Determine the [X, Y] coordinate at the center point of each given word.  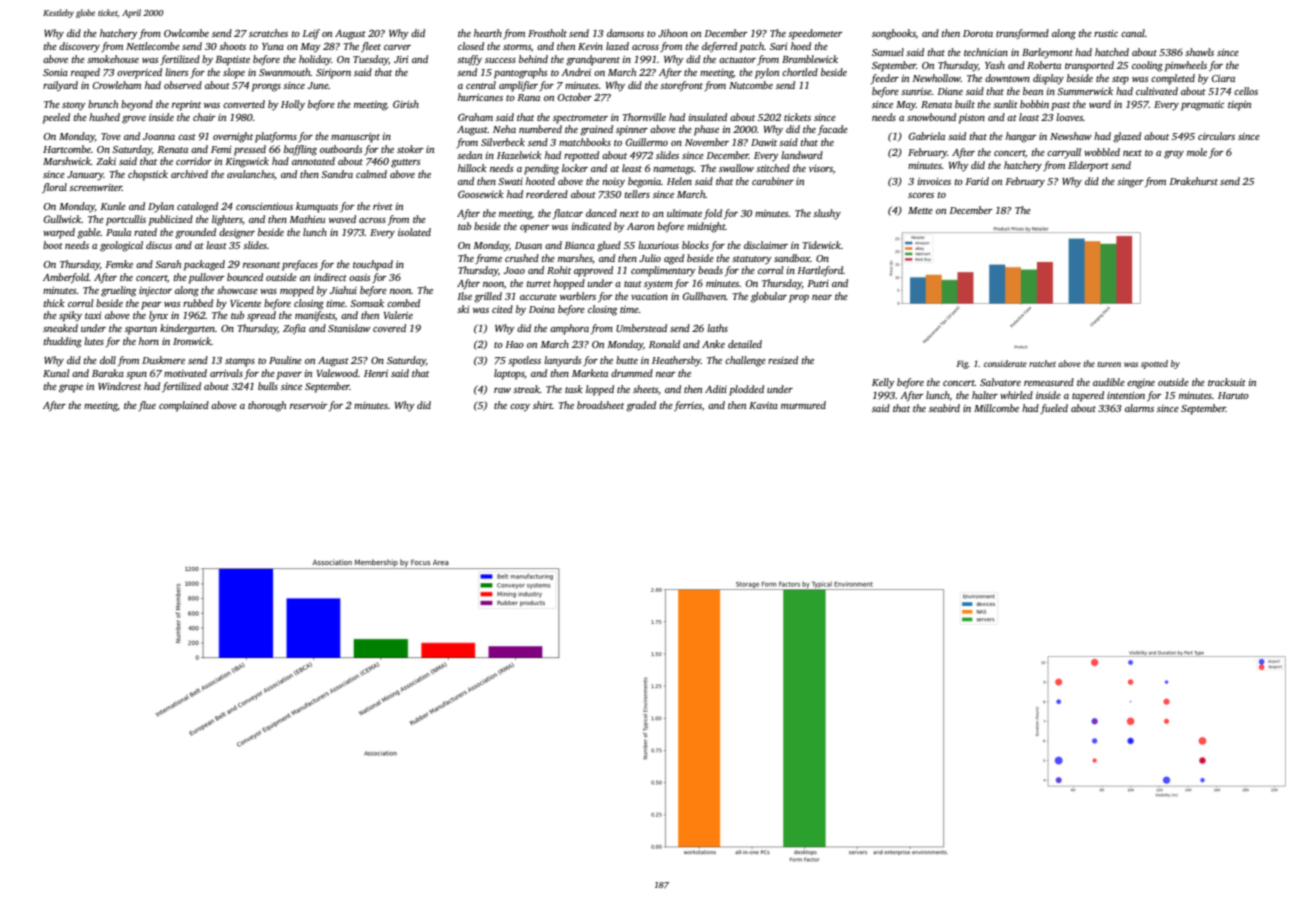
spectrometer [580, 119]
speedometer [815, 34]
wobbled [1102, 152]
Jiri [401, 59]
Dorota [978, 33]
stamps [240, 362]
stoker [410, 149]
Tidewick [822, 245]
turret [539, 284]
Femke [119, 264]
